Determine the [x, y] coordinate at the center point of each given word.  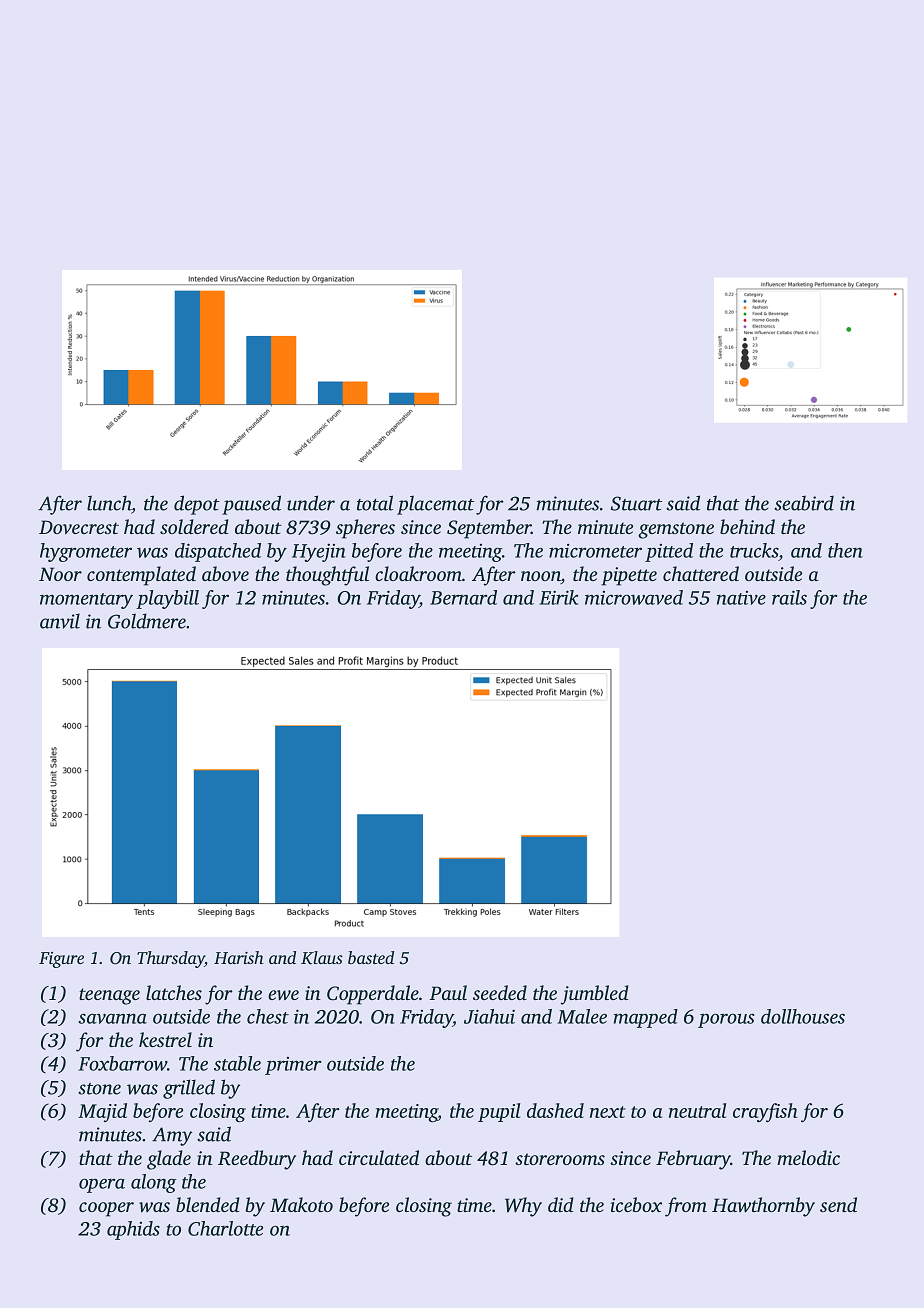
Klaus [322, 958]
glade [169, 1160]
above [225, 573]
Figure [61, 960]
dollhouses [803, 1016]
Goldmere [147, 621]
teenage [109, 996]
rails [789, 597]
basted [371, 957]
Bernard [463, 597]
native [741, 598]
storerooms [560, 1159]
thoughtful [327, 576]
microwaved [634, 597]
